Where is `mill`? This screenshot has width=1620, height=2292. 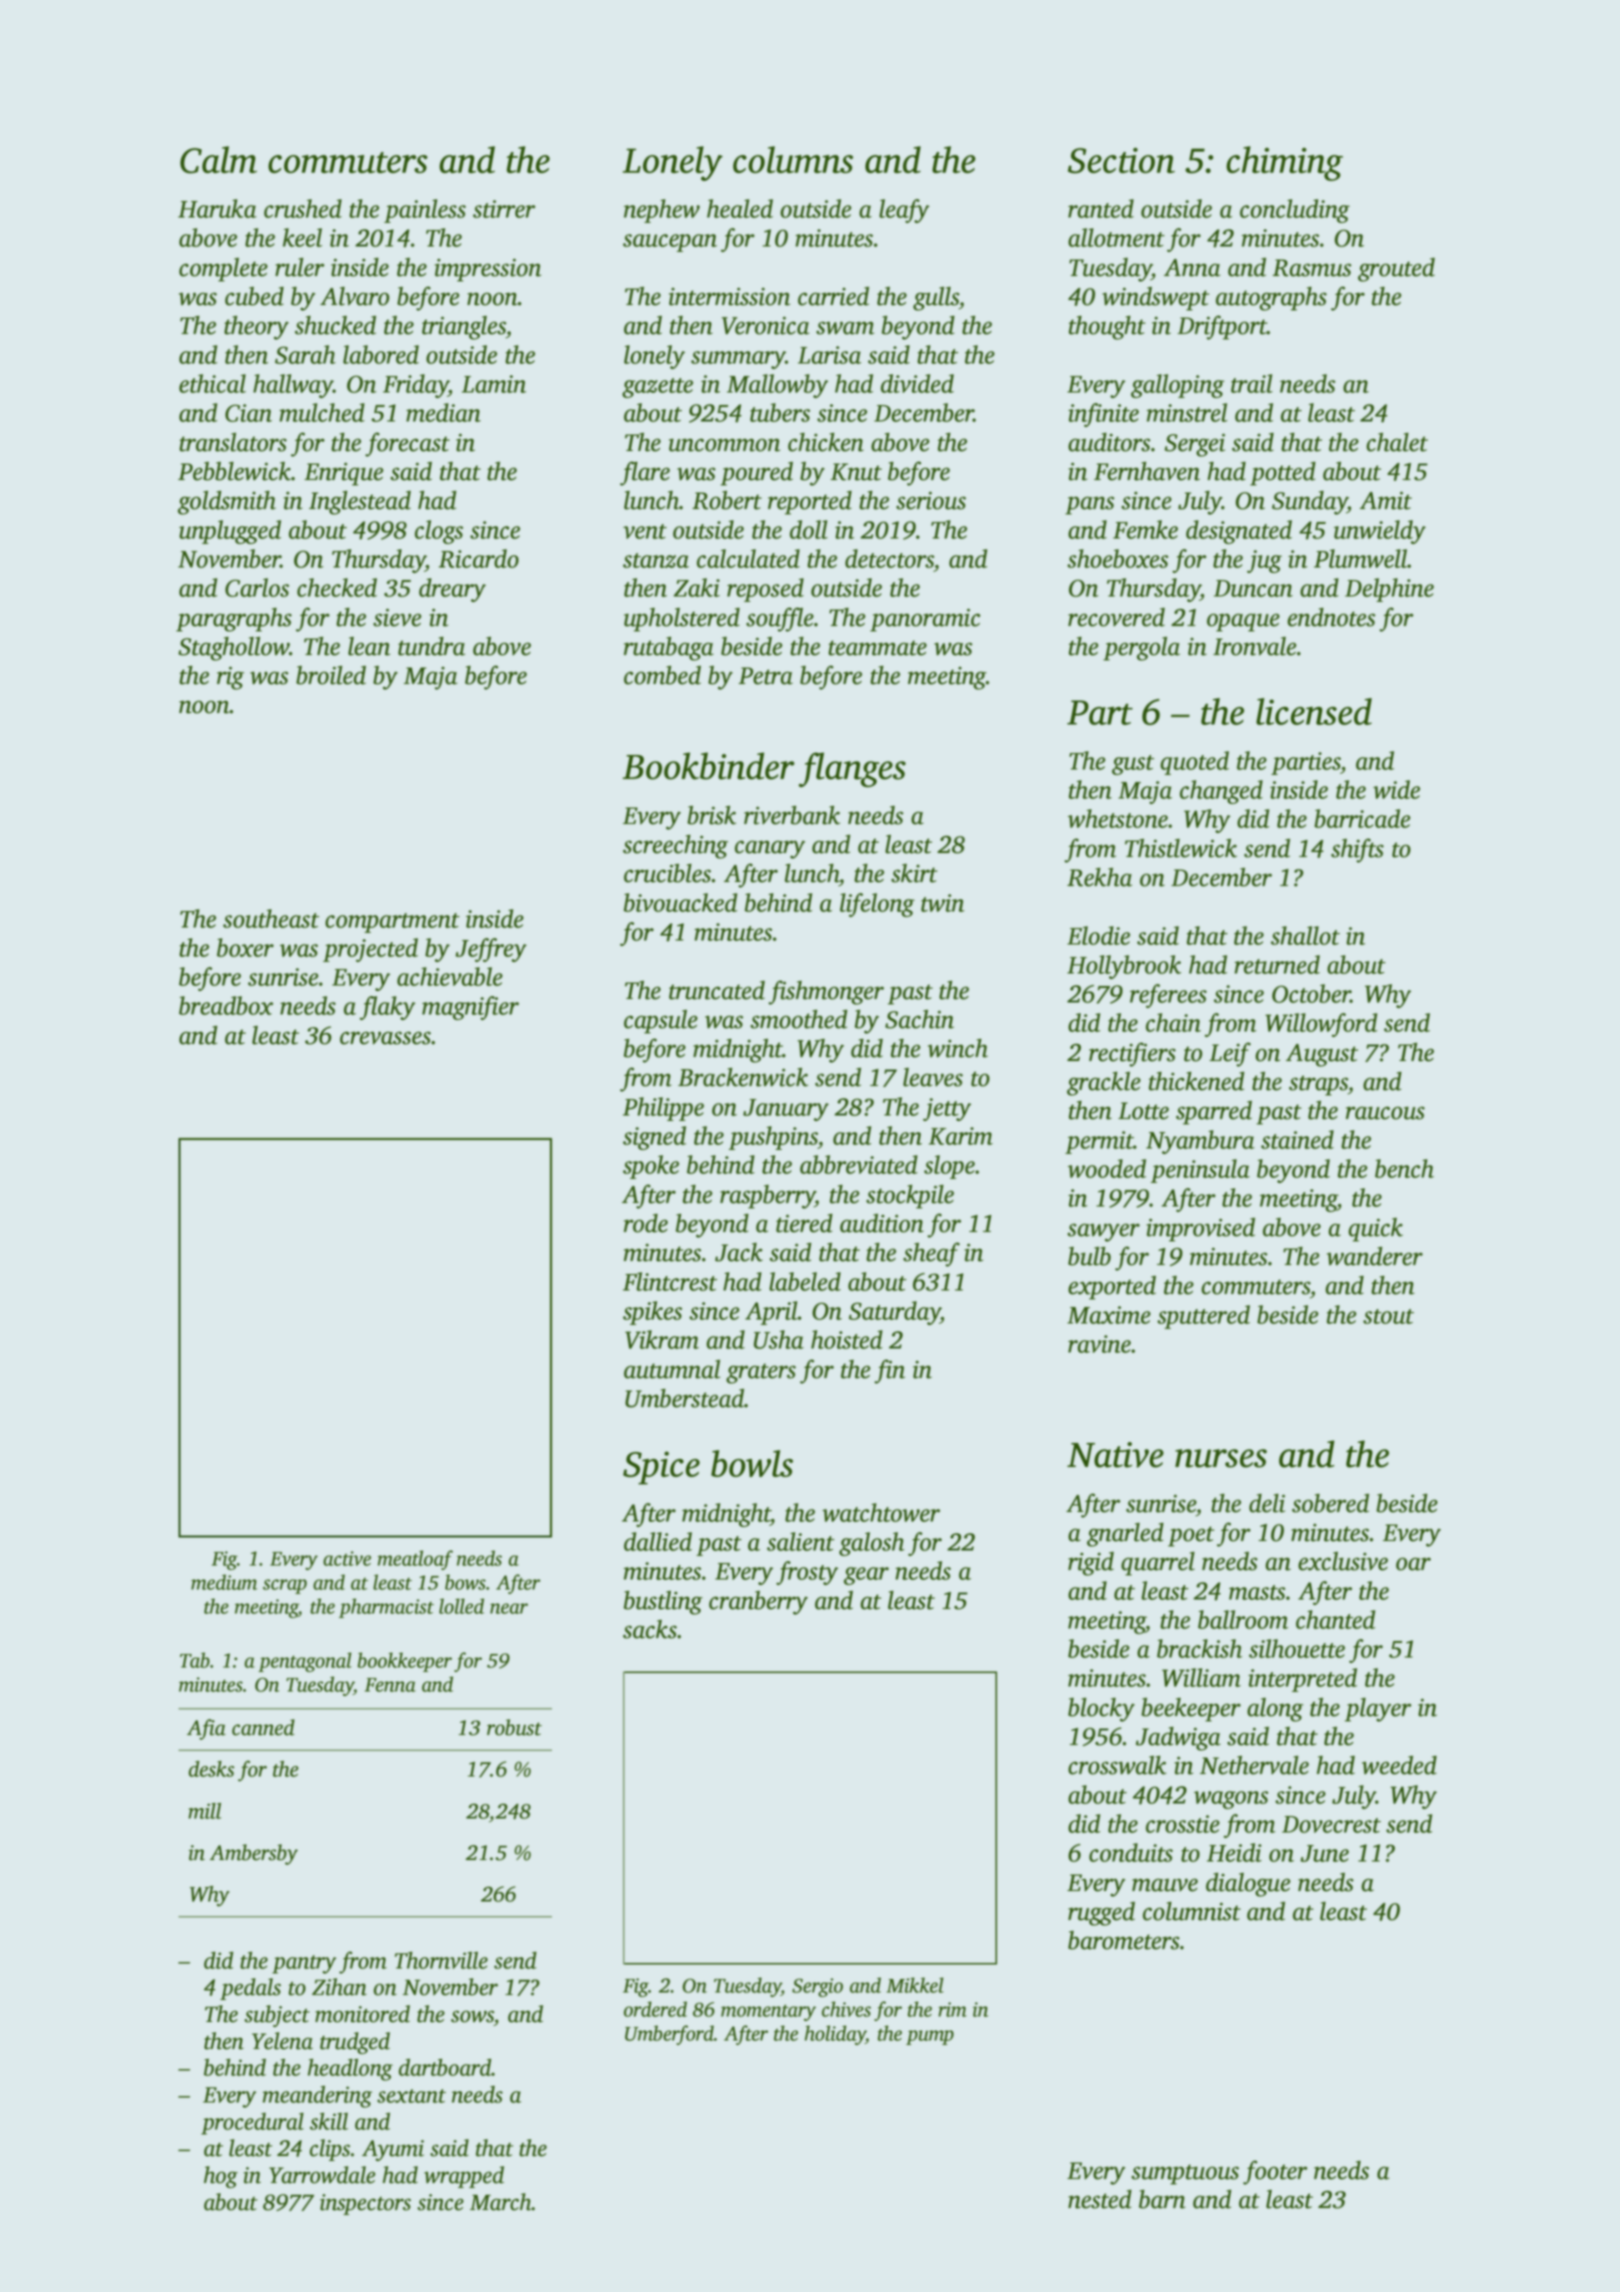 mill is located at coordinates (204, 1811).
